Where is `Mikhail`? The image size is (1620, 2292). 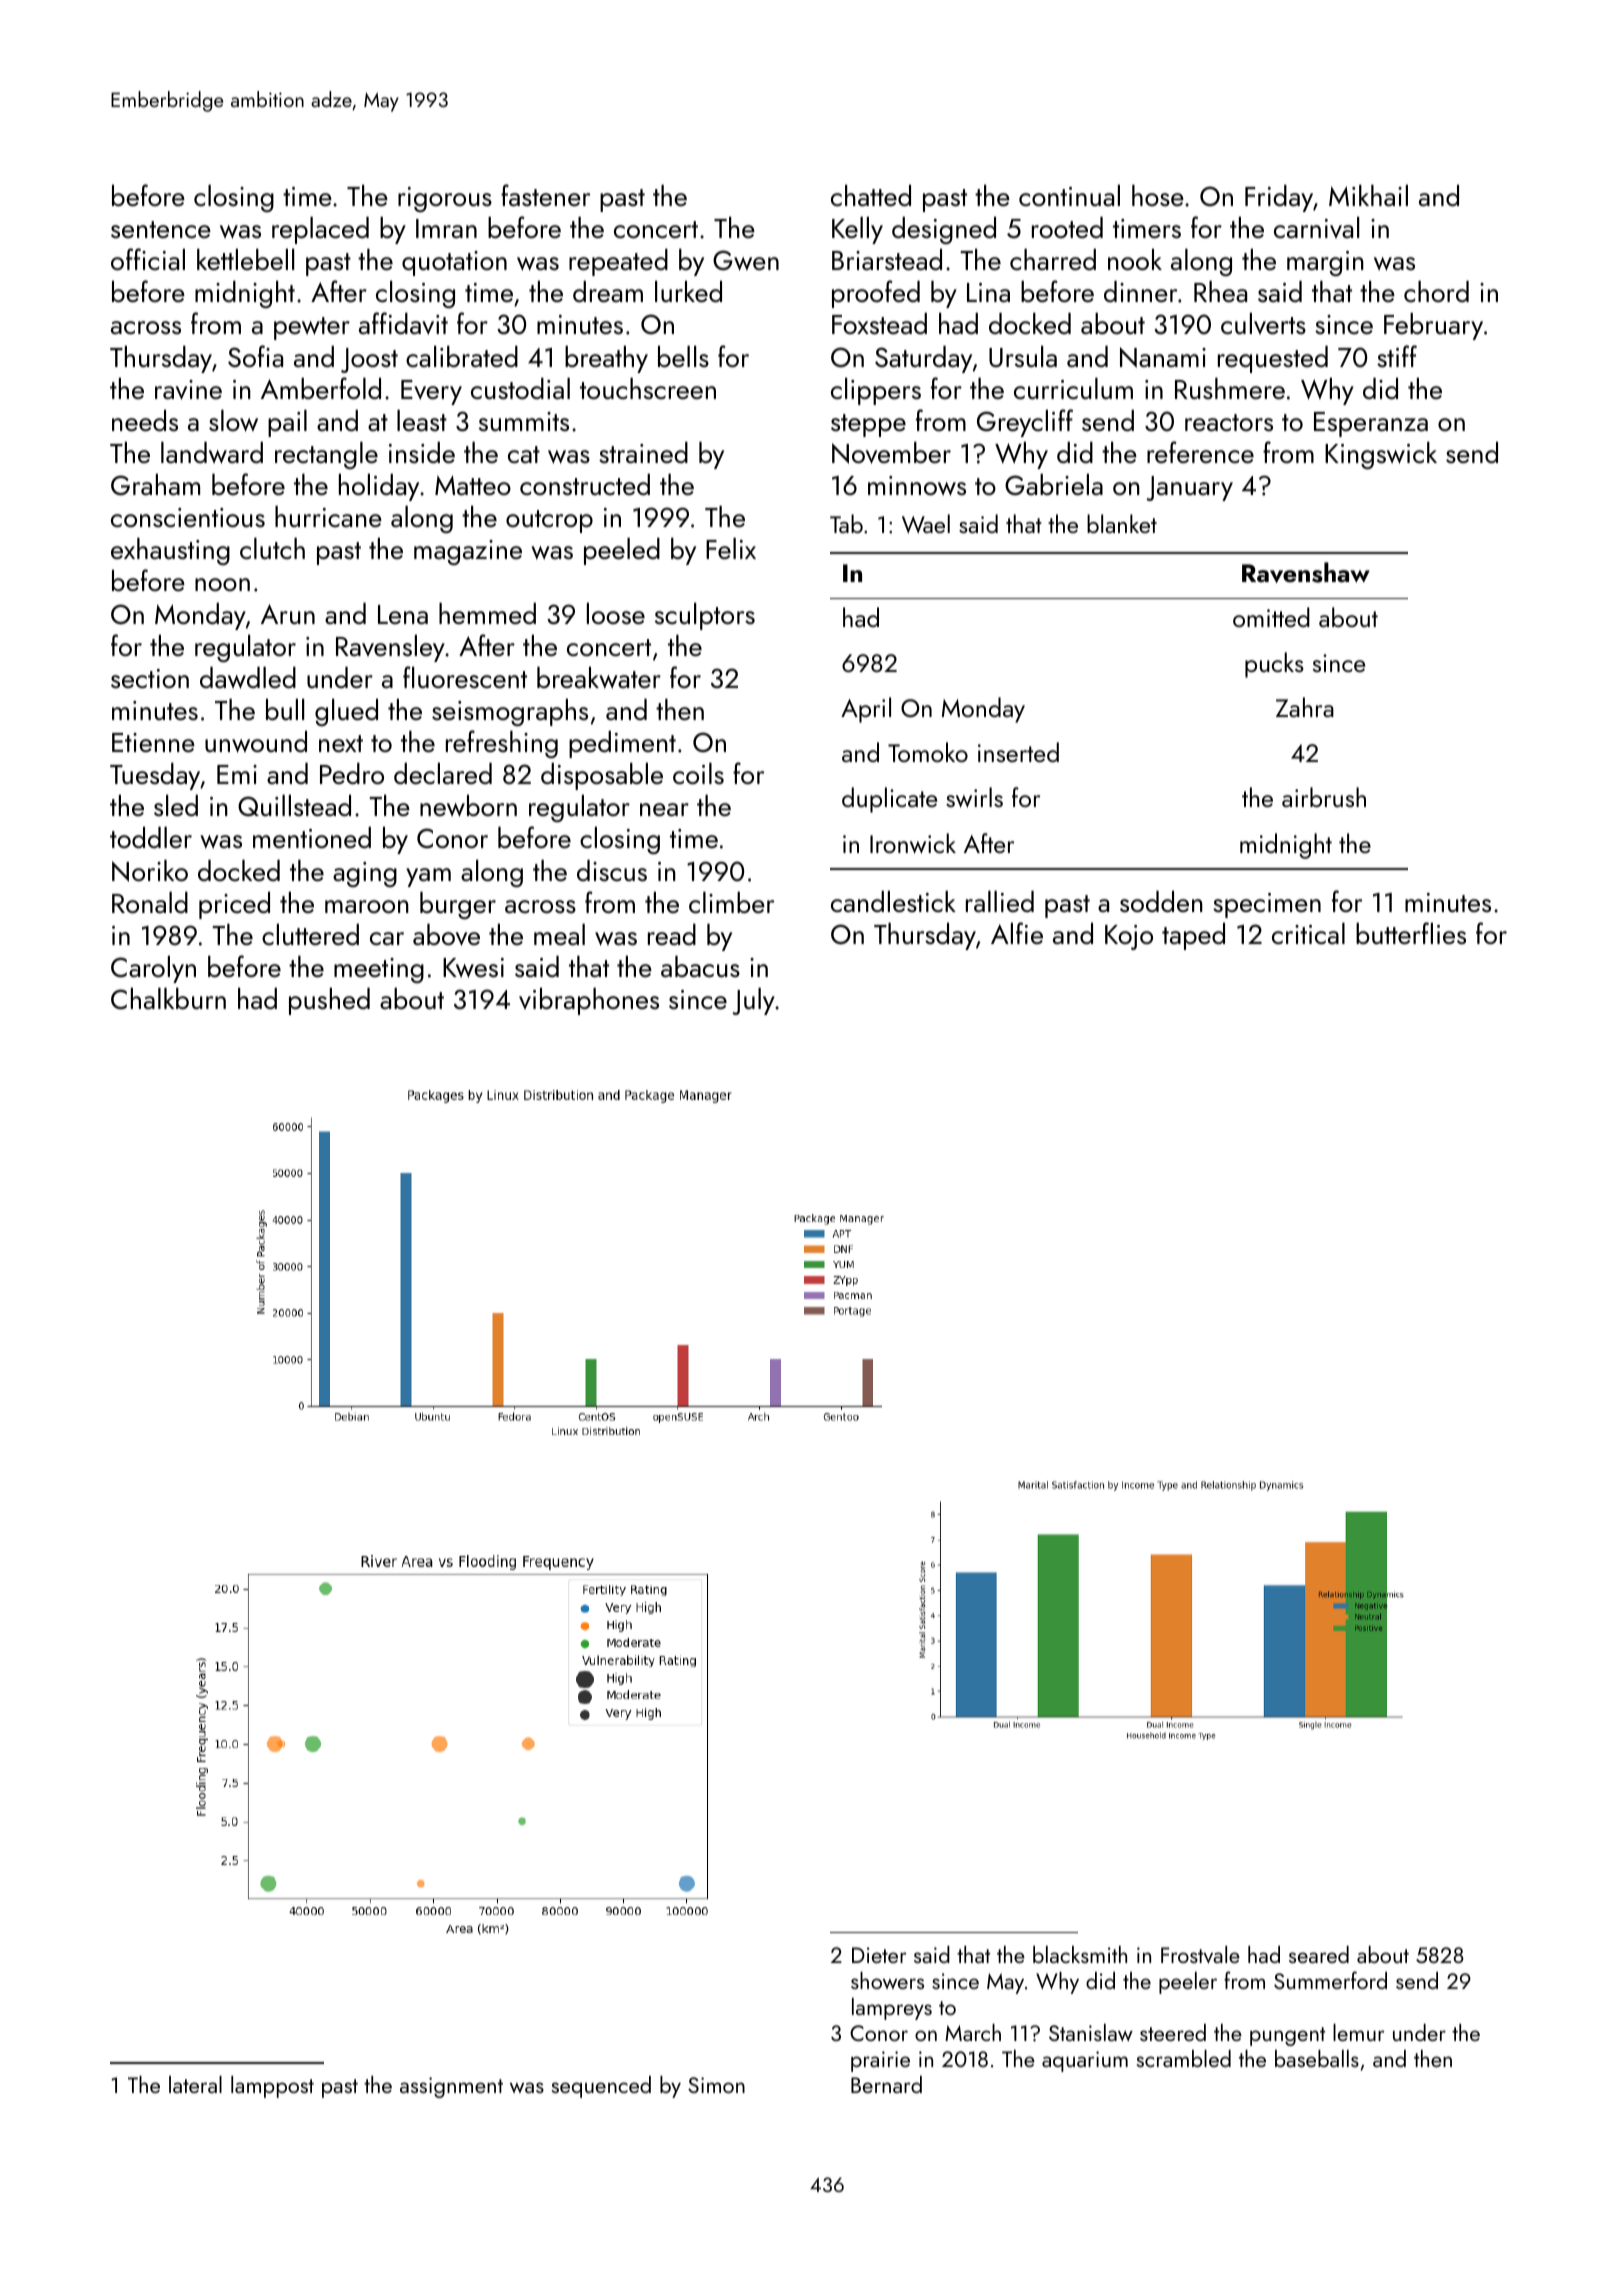
Mikhail is located at coordinates (1368, 195).
